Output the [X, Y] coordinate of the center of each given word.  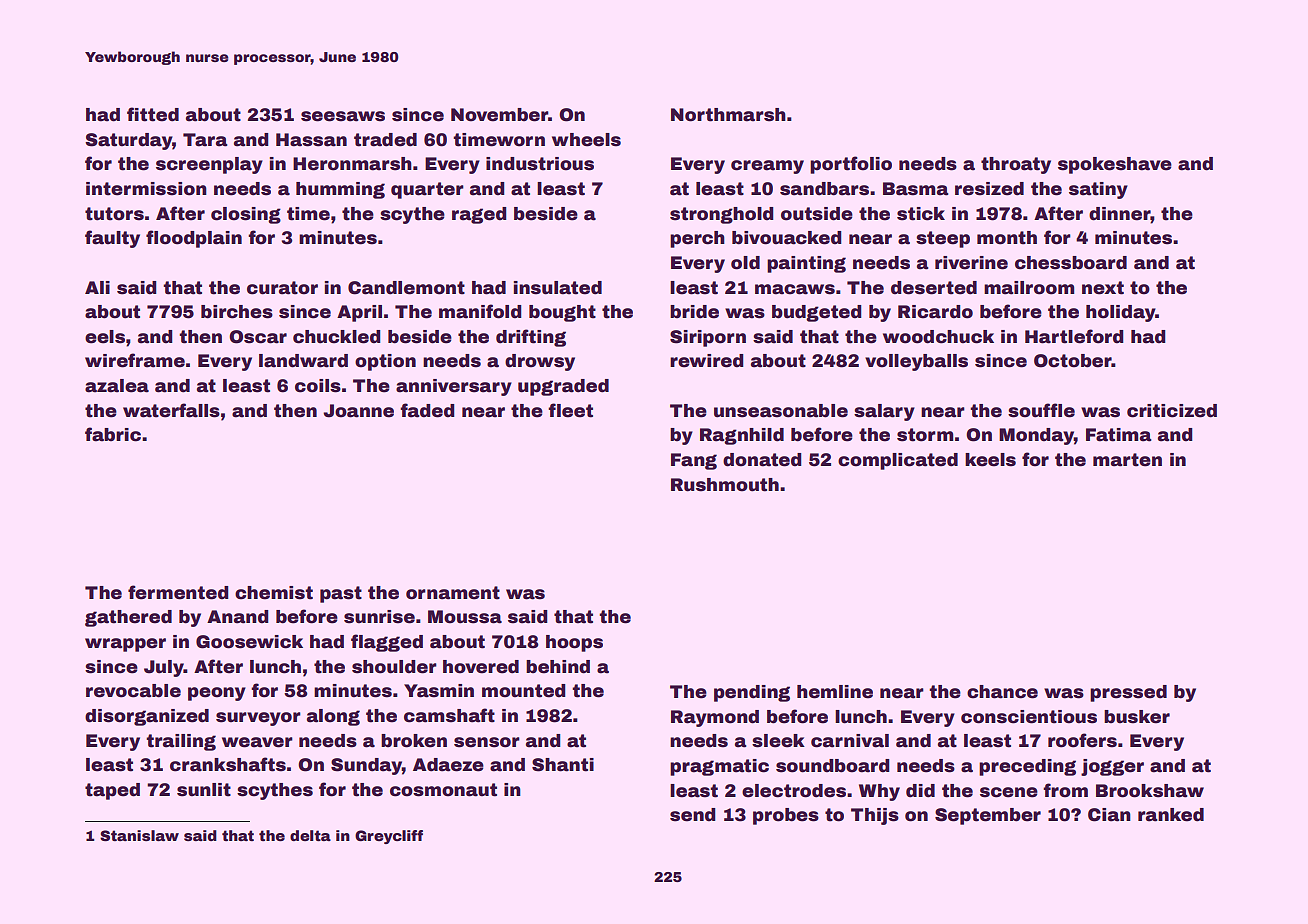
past [341, 594]
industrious [540, 164]
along [333, 717]
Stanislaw [139, 835]
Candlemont [406, 288]
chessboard [1071, 263]
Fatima [1119, 435]
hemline [835, 692]
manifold [480, 311]
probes [786, 816]
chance [1002, 692]
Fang [694, 461]
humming [340, 190]
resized [989, 189]
